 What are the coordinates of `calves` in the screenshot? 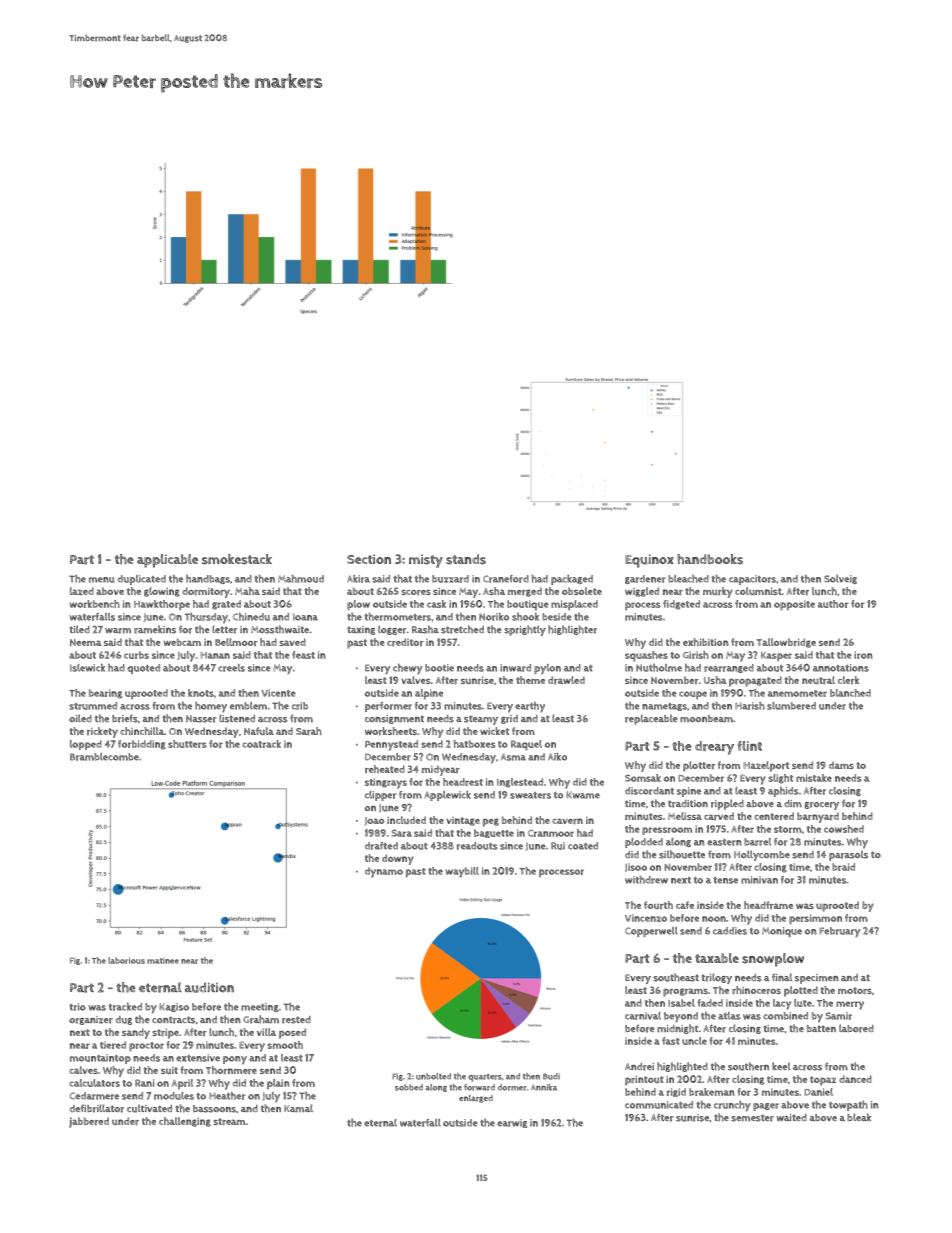 It's located at (83, 1070).
